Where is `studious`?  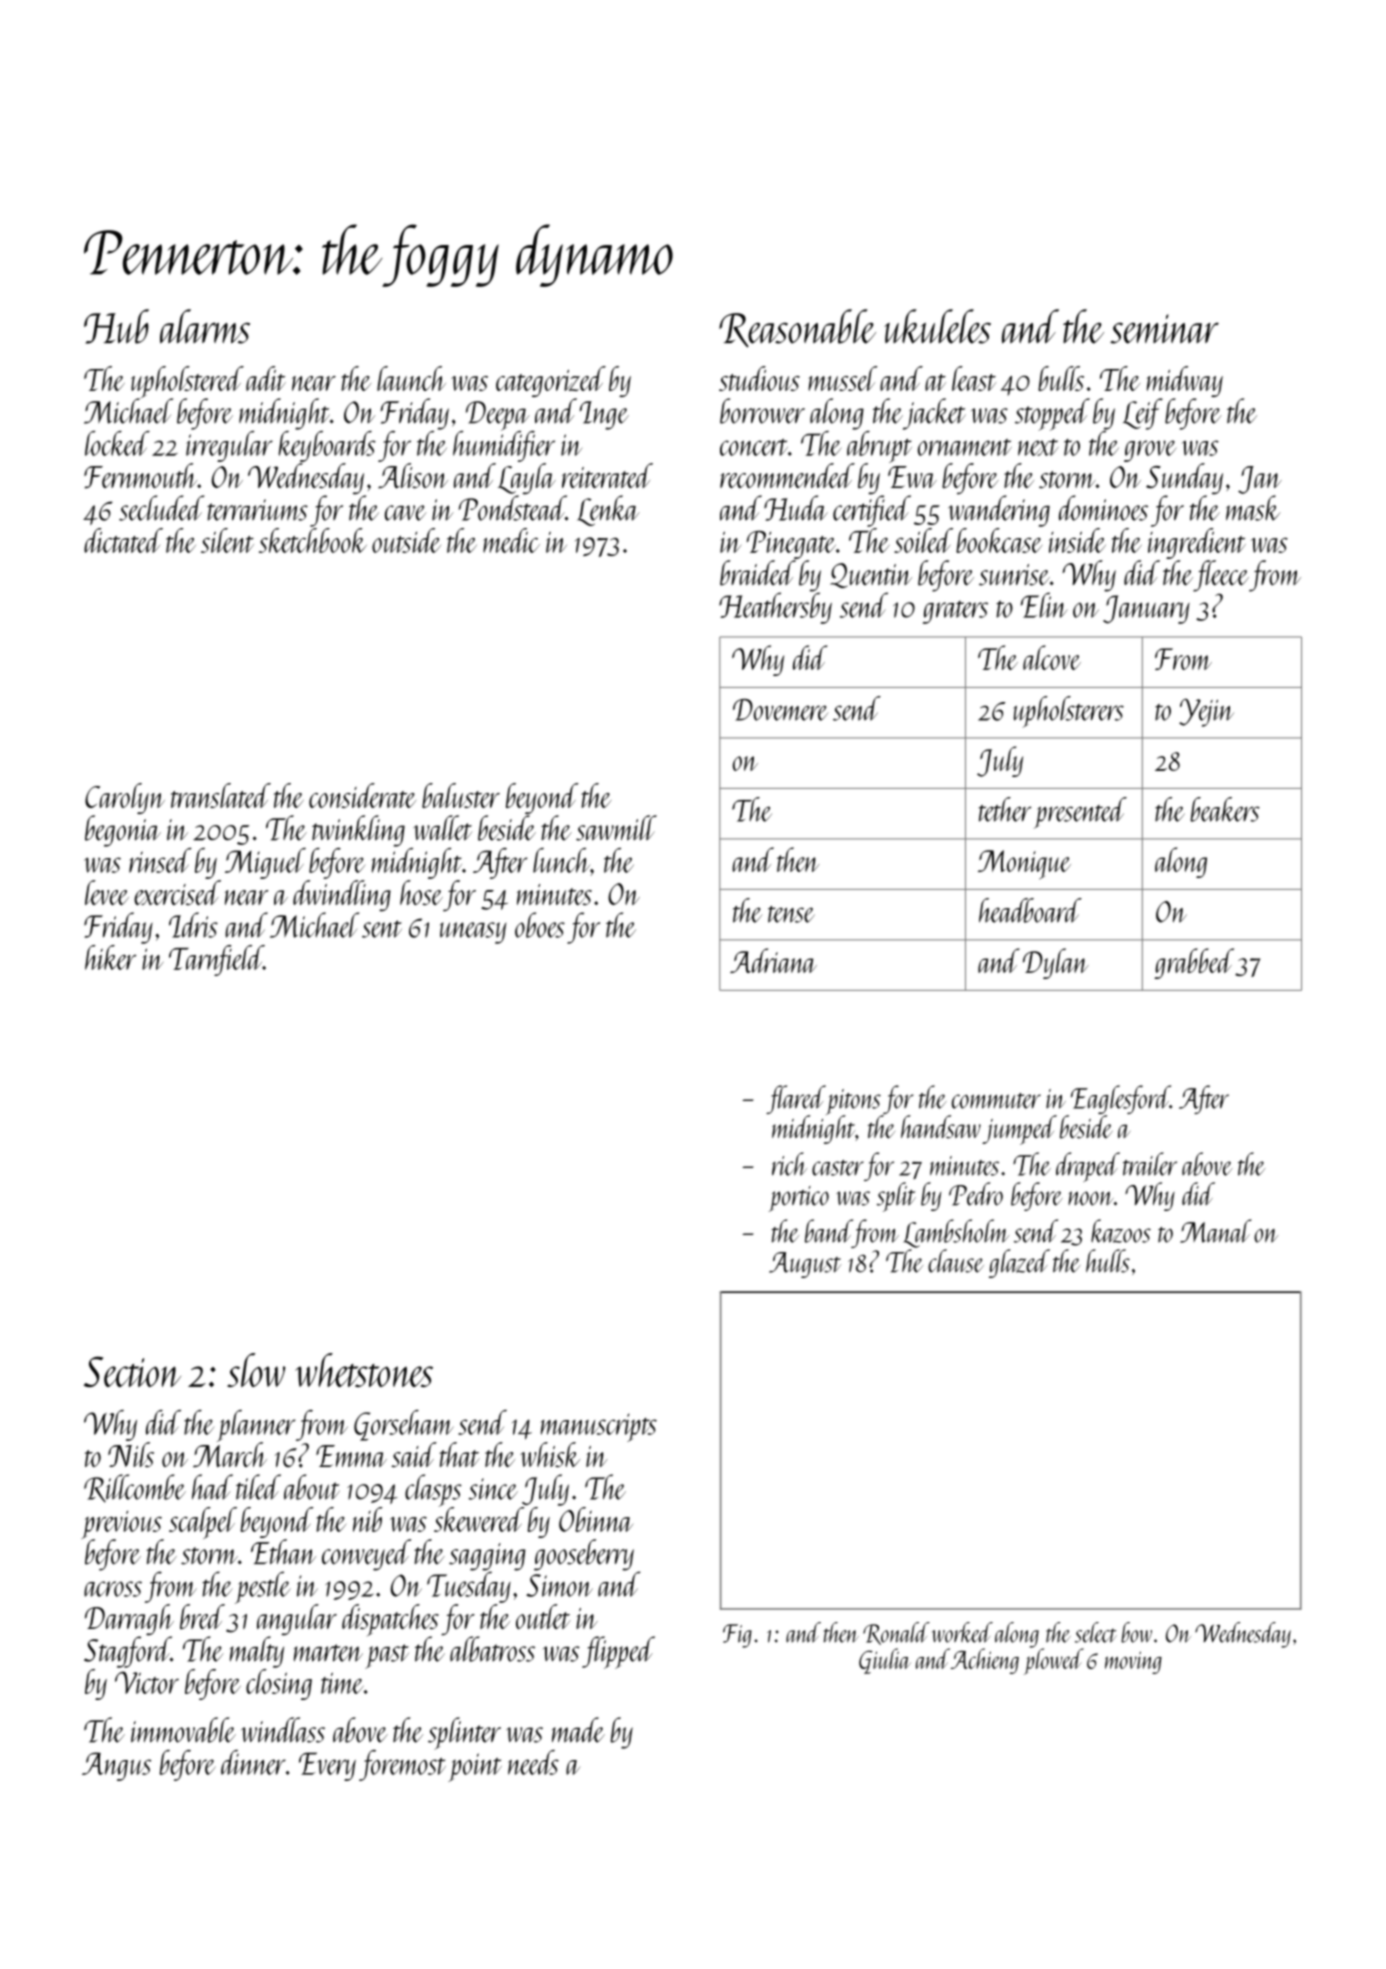
studious is located at coordinates (759, 378).
